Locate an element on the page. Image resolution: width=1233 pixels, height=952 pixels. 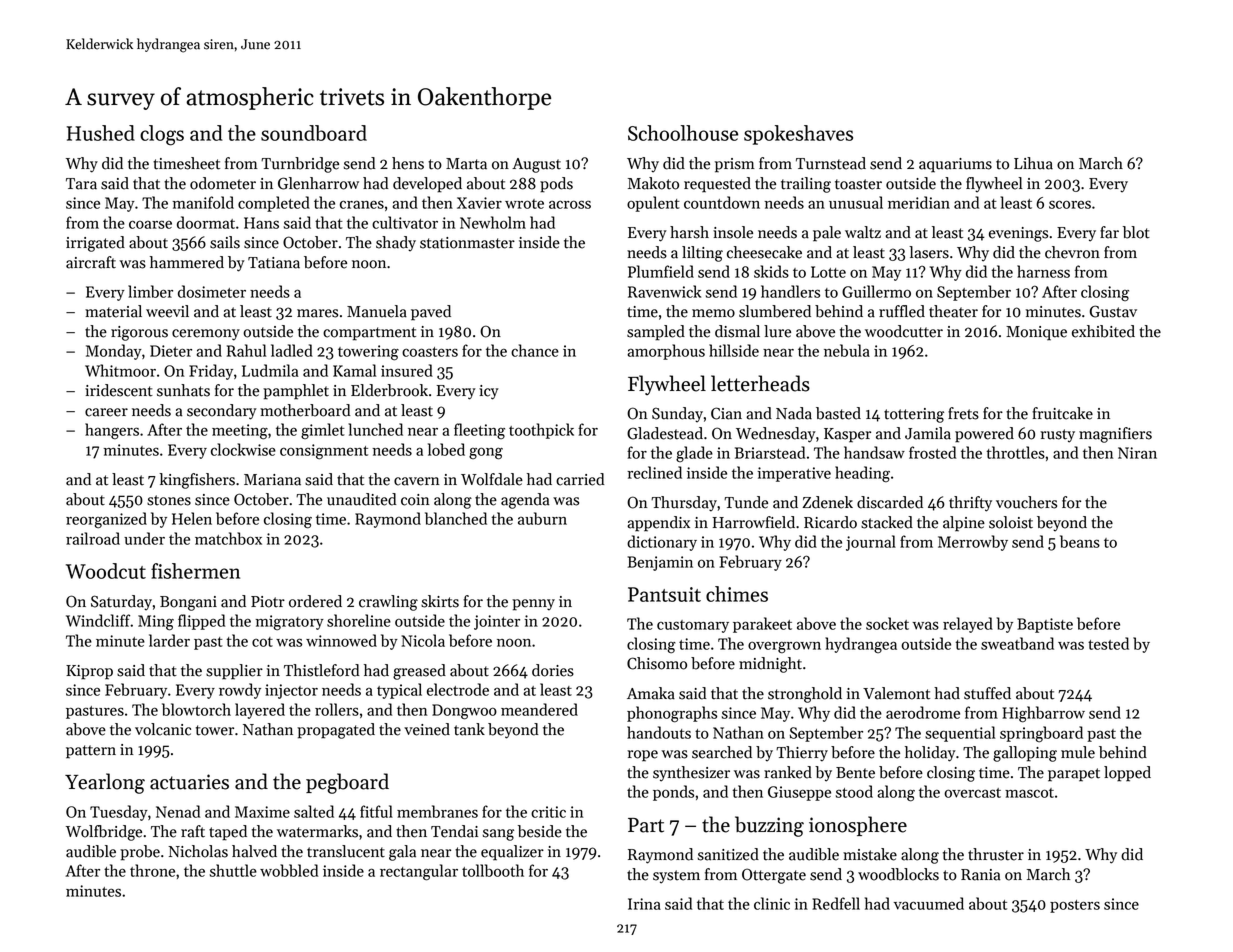
alpine is located at coordinates (964, 524).
